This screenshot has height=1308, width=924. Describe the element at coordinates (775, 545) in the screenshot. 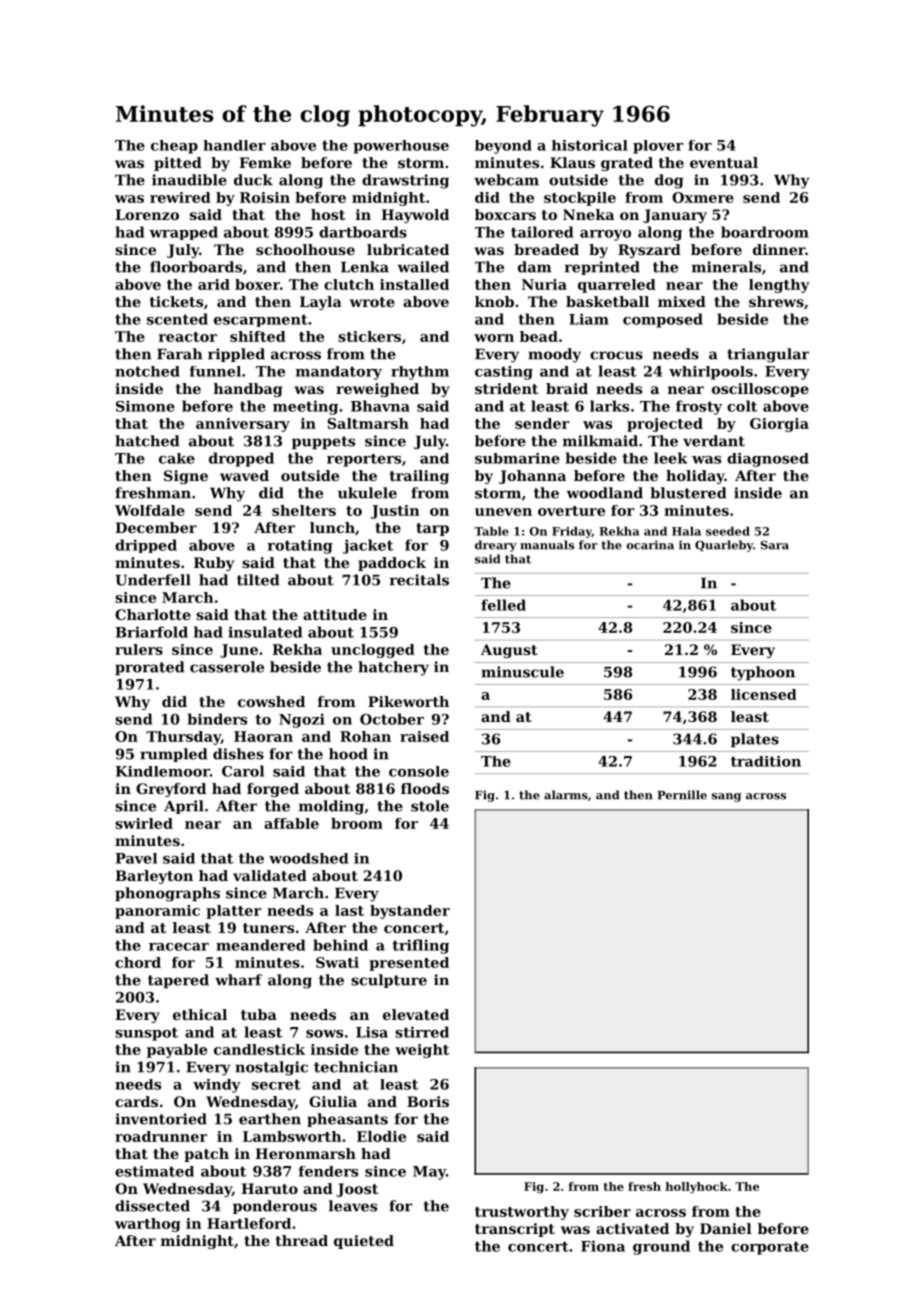

I see `Sara` at that location.
